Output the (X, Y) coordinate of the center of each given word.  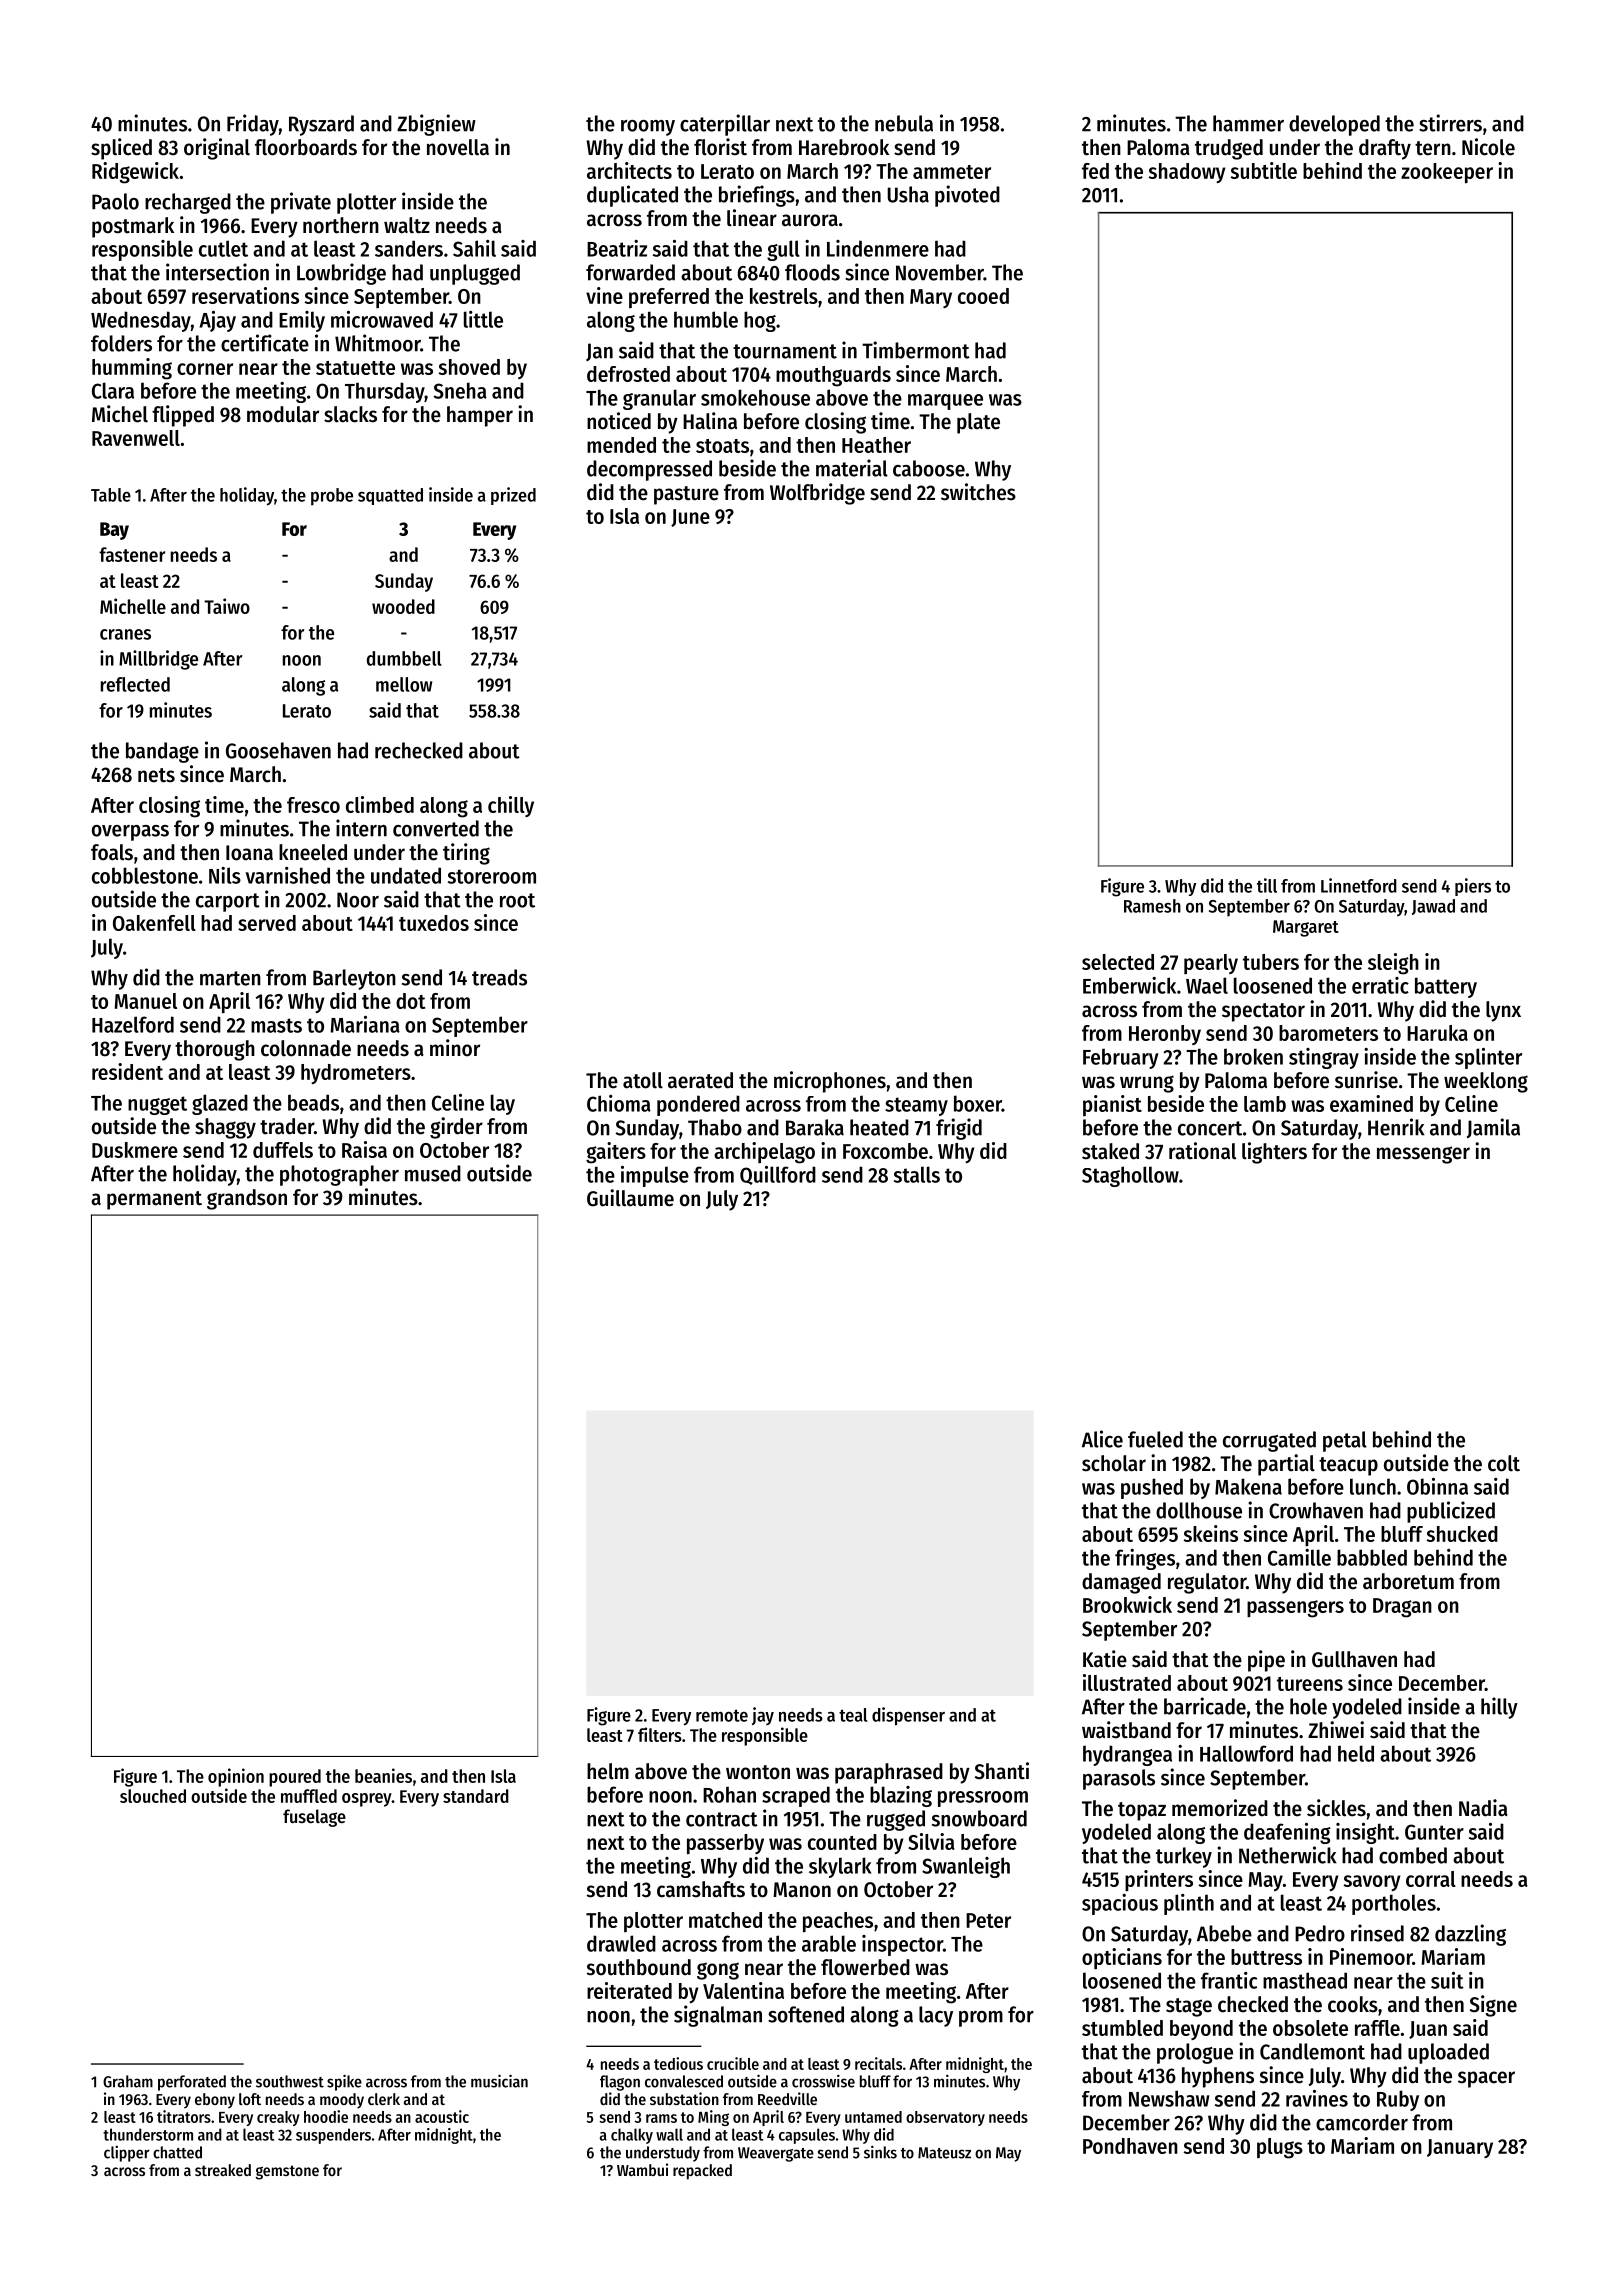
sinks (880, 2152)
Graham (128, 2081)
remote (722, 1715)
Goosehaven (278, 750)
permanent (154, 1200)
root (517, 900)
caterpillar (725, 125)
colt (1504, 1463)
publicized (1451, 1512)
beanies (383, 1775)
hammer (1248, 123)
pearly (1211, 964)
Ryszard (321, 125)
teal (853, 1715)
